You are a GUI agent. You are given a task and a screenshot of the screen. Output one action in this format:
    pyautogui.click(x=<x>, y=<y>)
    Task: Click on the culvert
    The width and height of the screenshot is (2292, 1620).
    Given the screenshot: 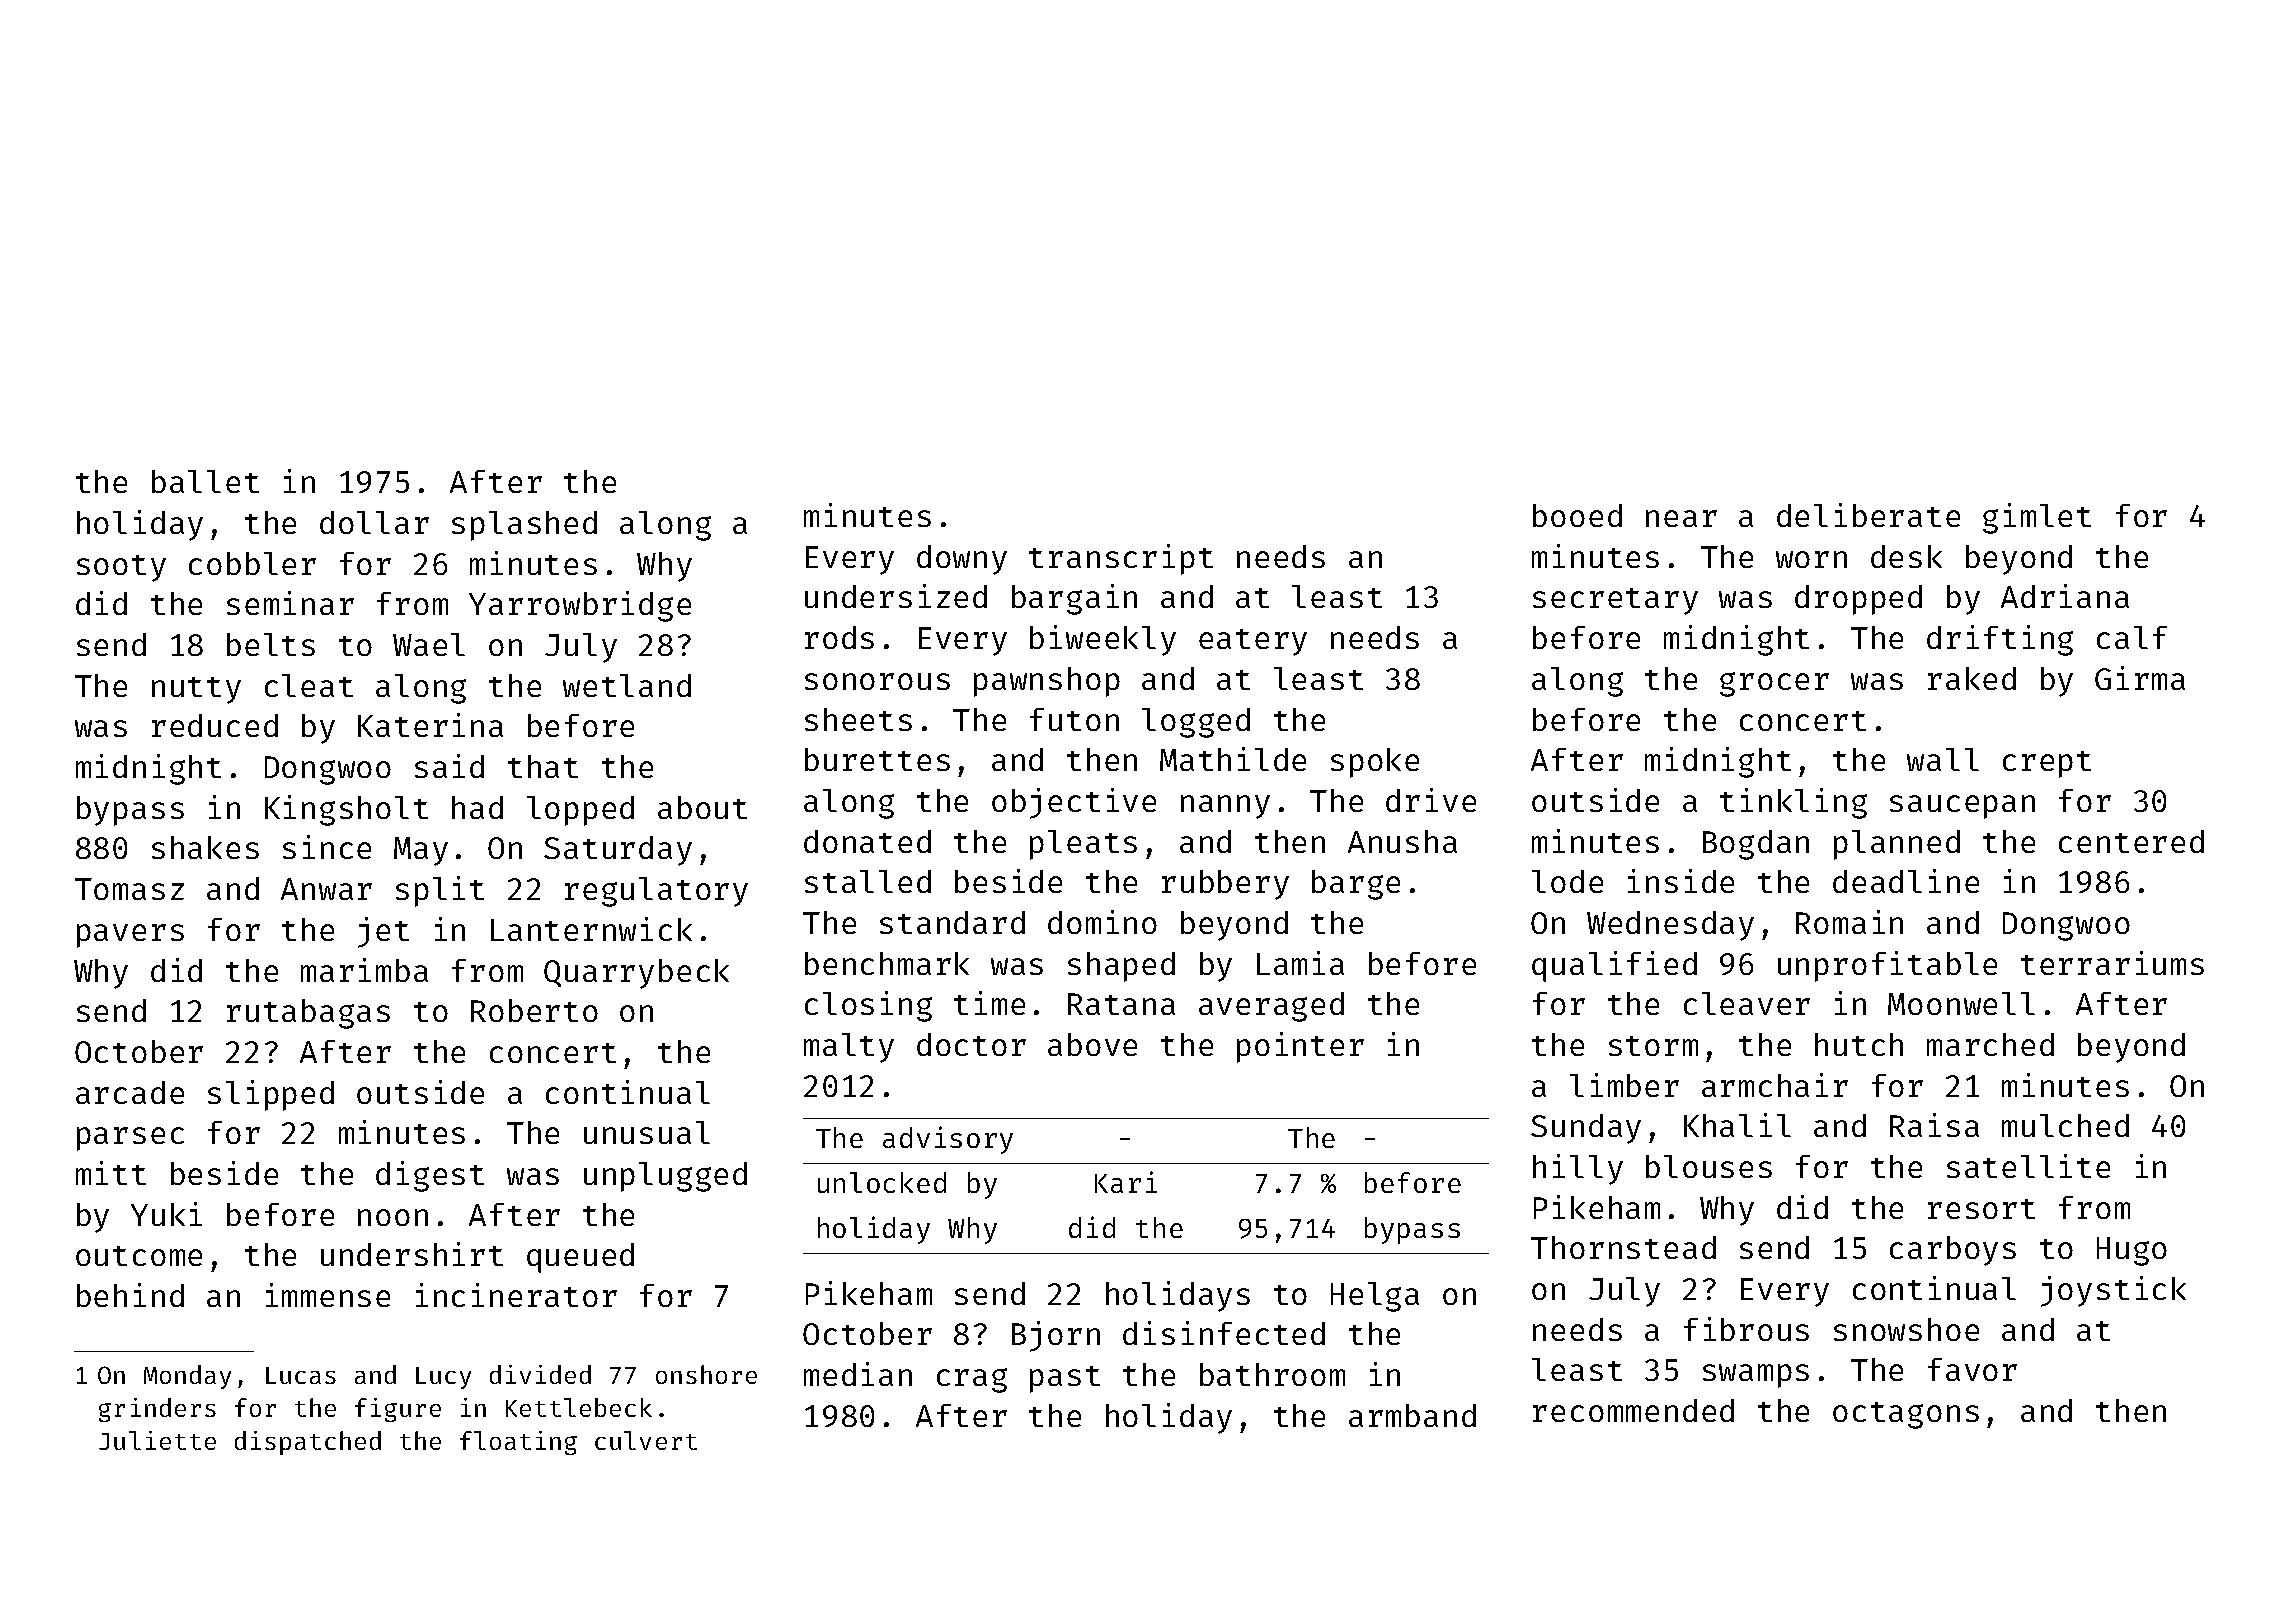 What is the action you would take?
    pyautogui.click(x=646, y=1440)
